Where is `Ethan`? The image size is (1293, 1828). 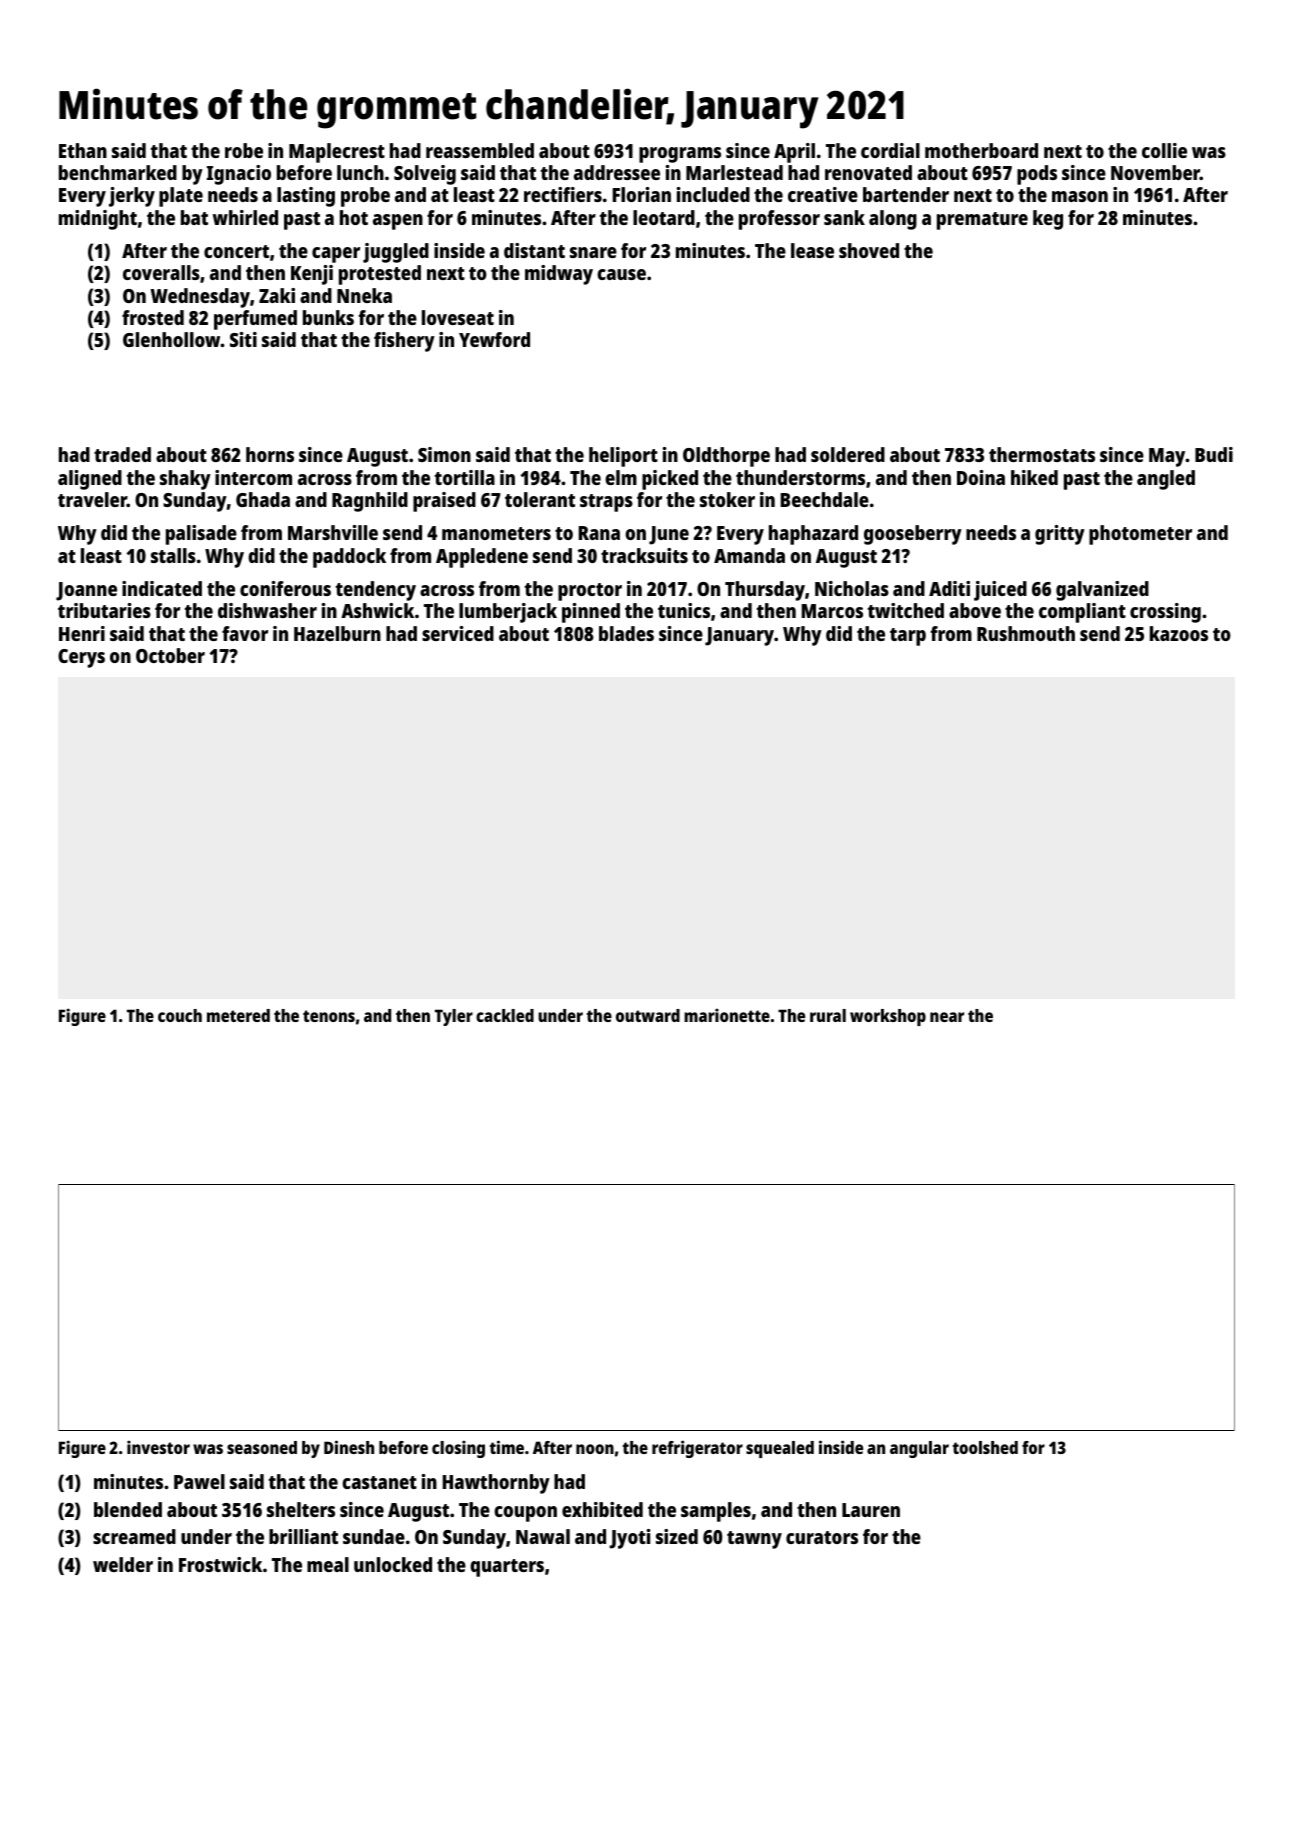 Ethan is located at coordinates (83, 150).
